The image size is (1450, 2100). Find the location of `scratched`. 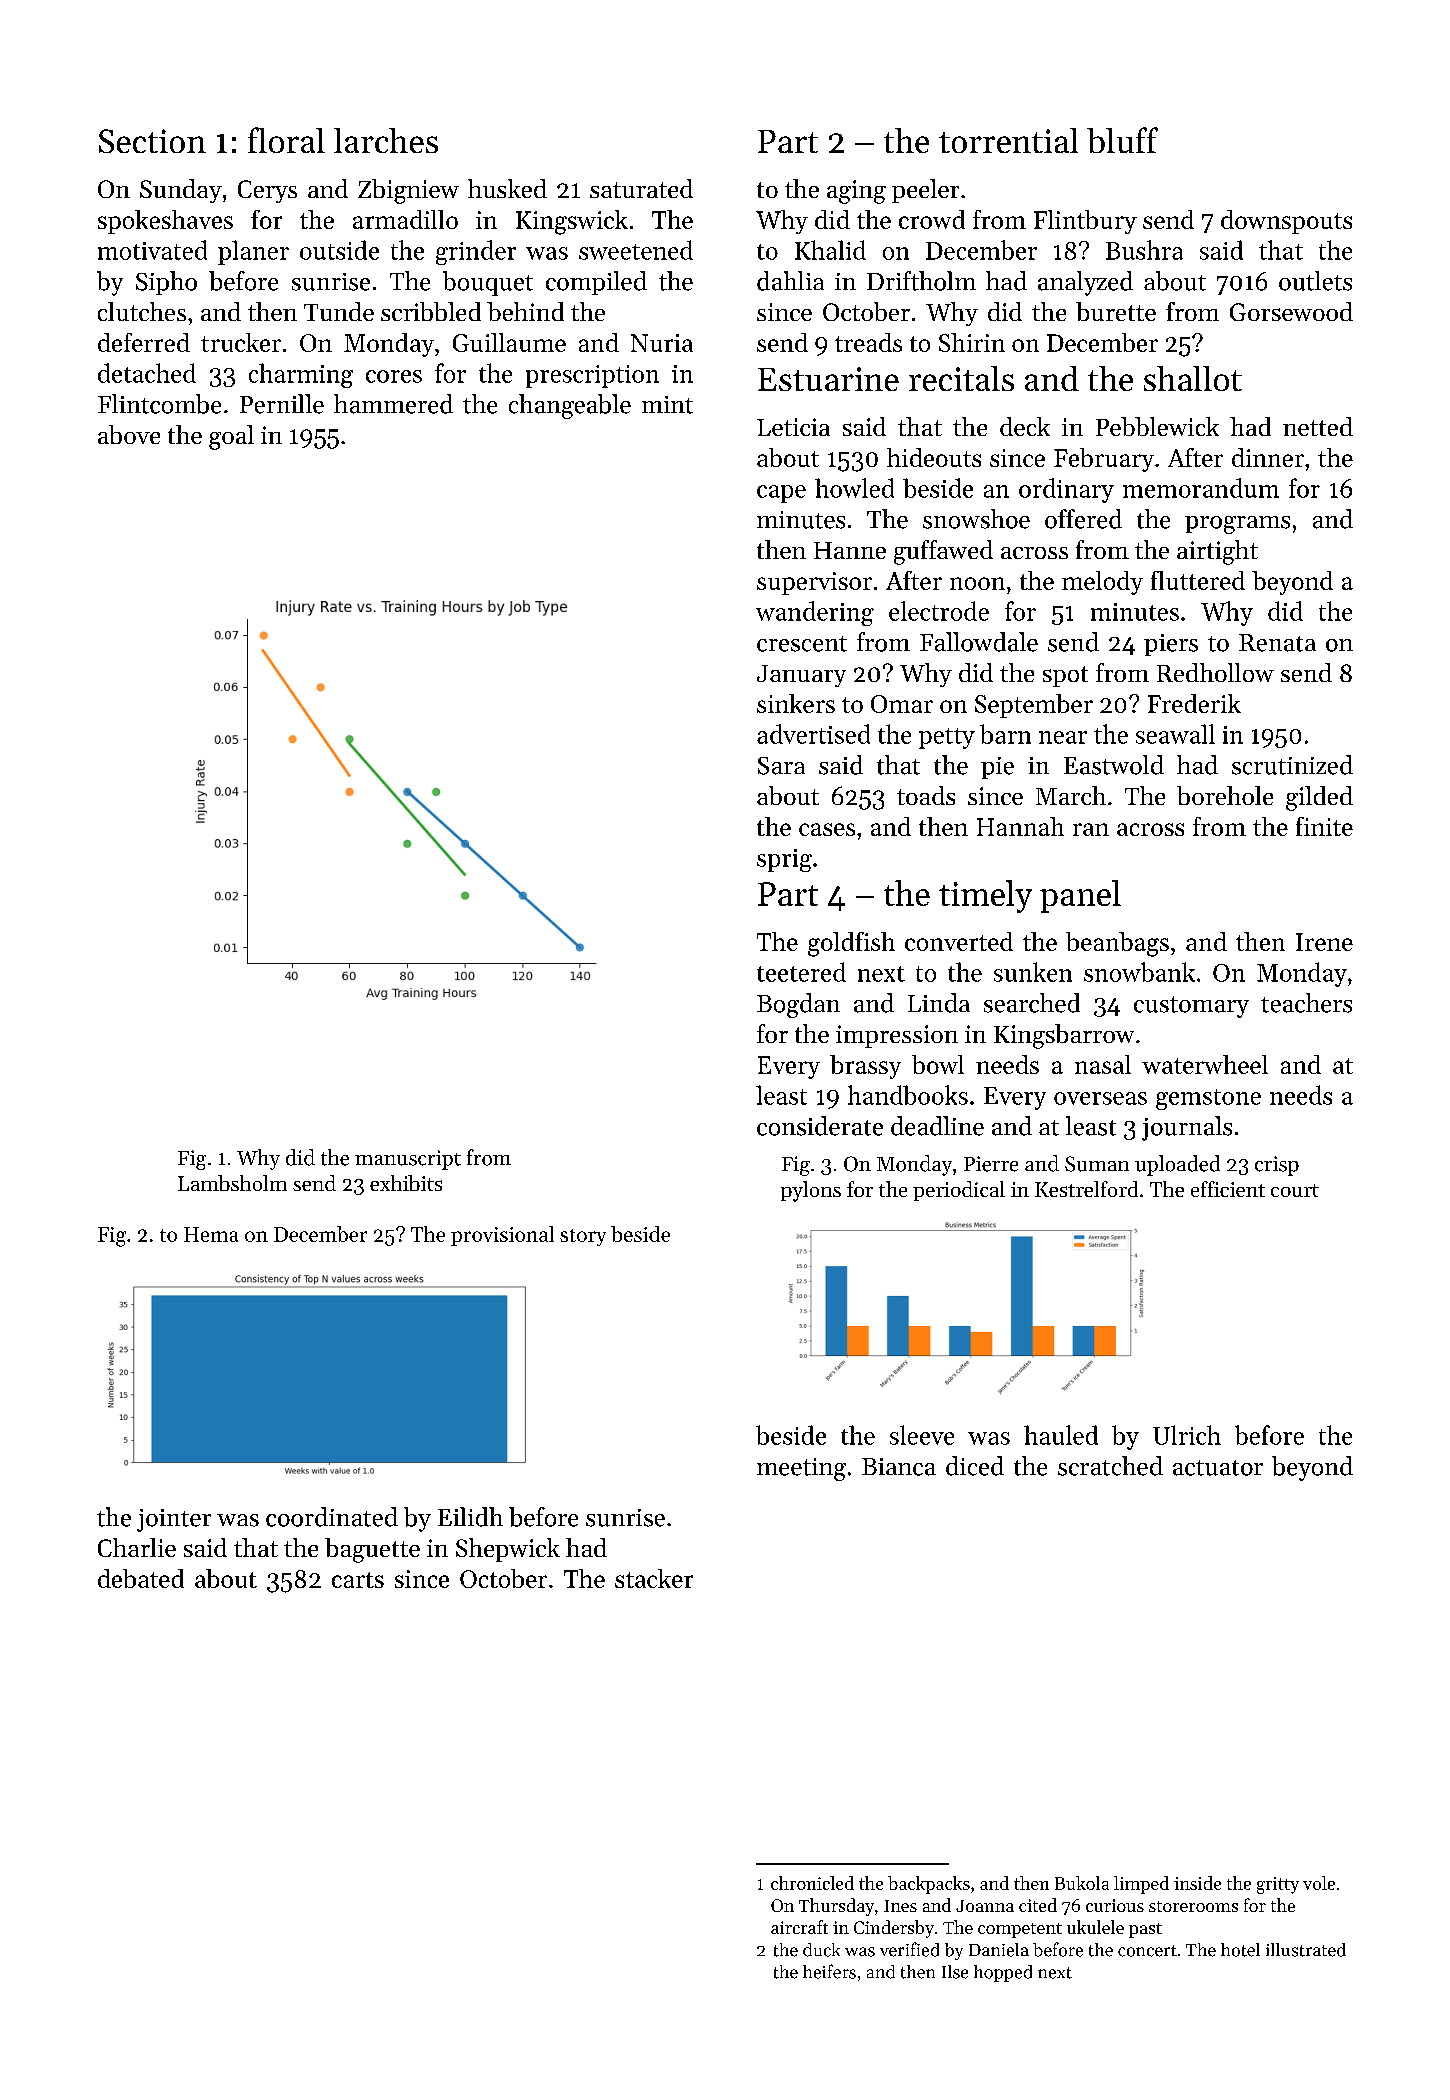

scratched is located at coordinates (1110, 1466).
